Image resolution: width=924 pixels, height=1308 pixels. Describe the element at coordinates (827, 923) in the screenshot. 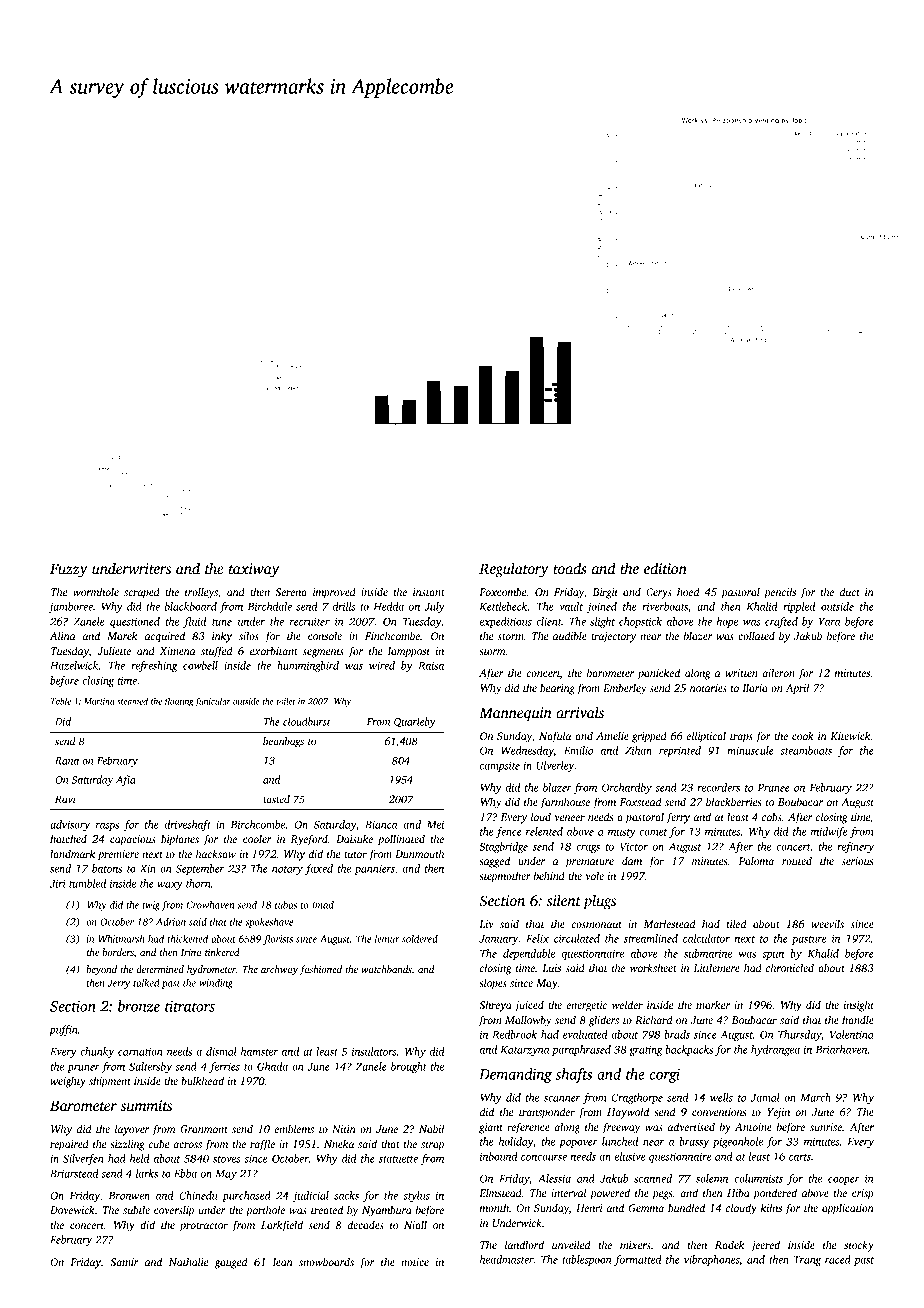

I see `weevils` at that location.
